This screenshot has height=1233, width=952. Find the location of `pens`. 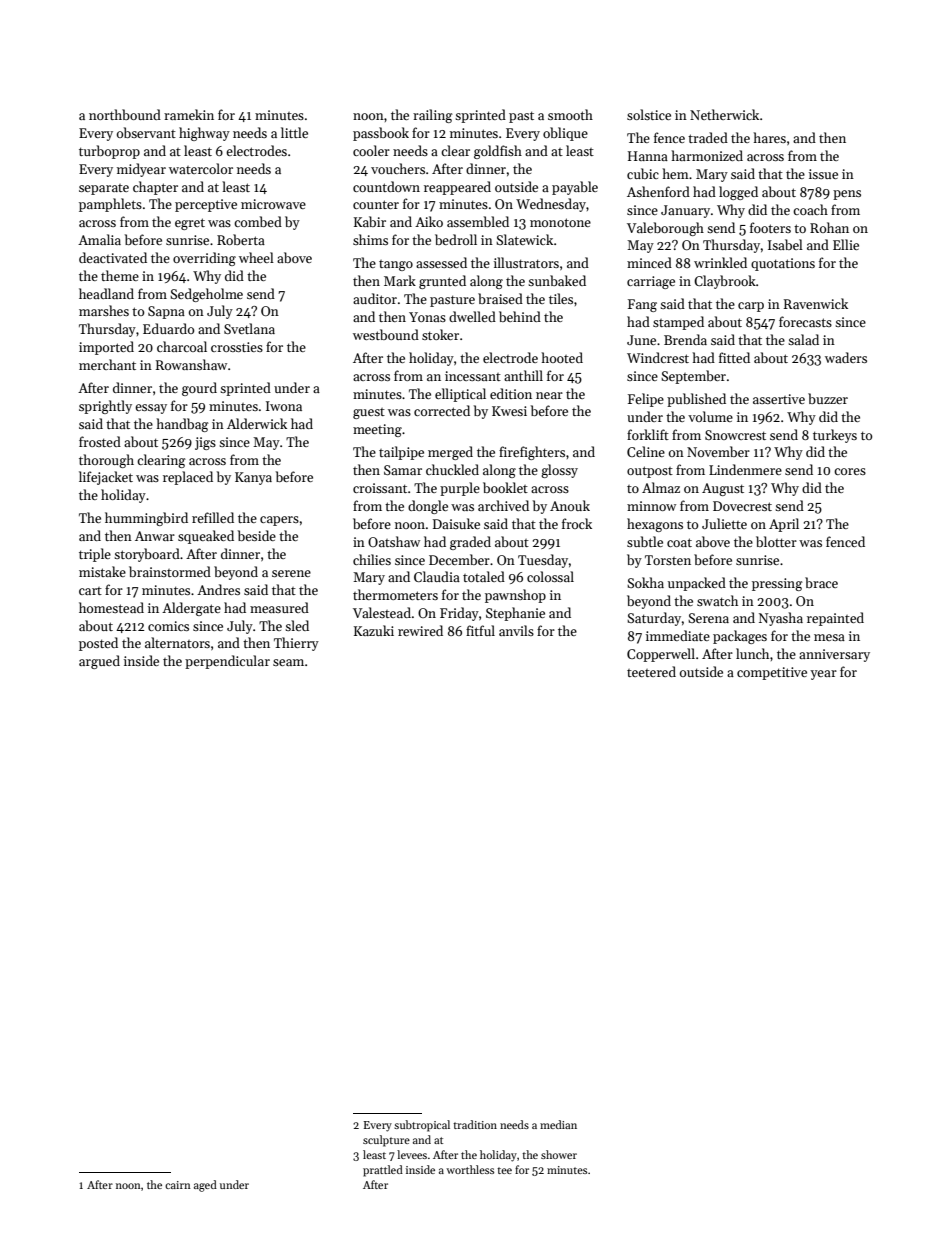

pens is located at coordinates (847, 195).
